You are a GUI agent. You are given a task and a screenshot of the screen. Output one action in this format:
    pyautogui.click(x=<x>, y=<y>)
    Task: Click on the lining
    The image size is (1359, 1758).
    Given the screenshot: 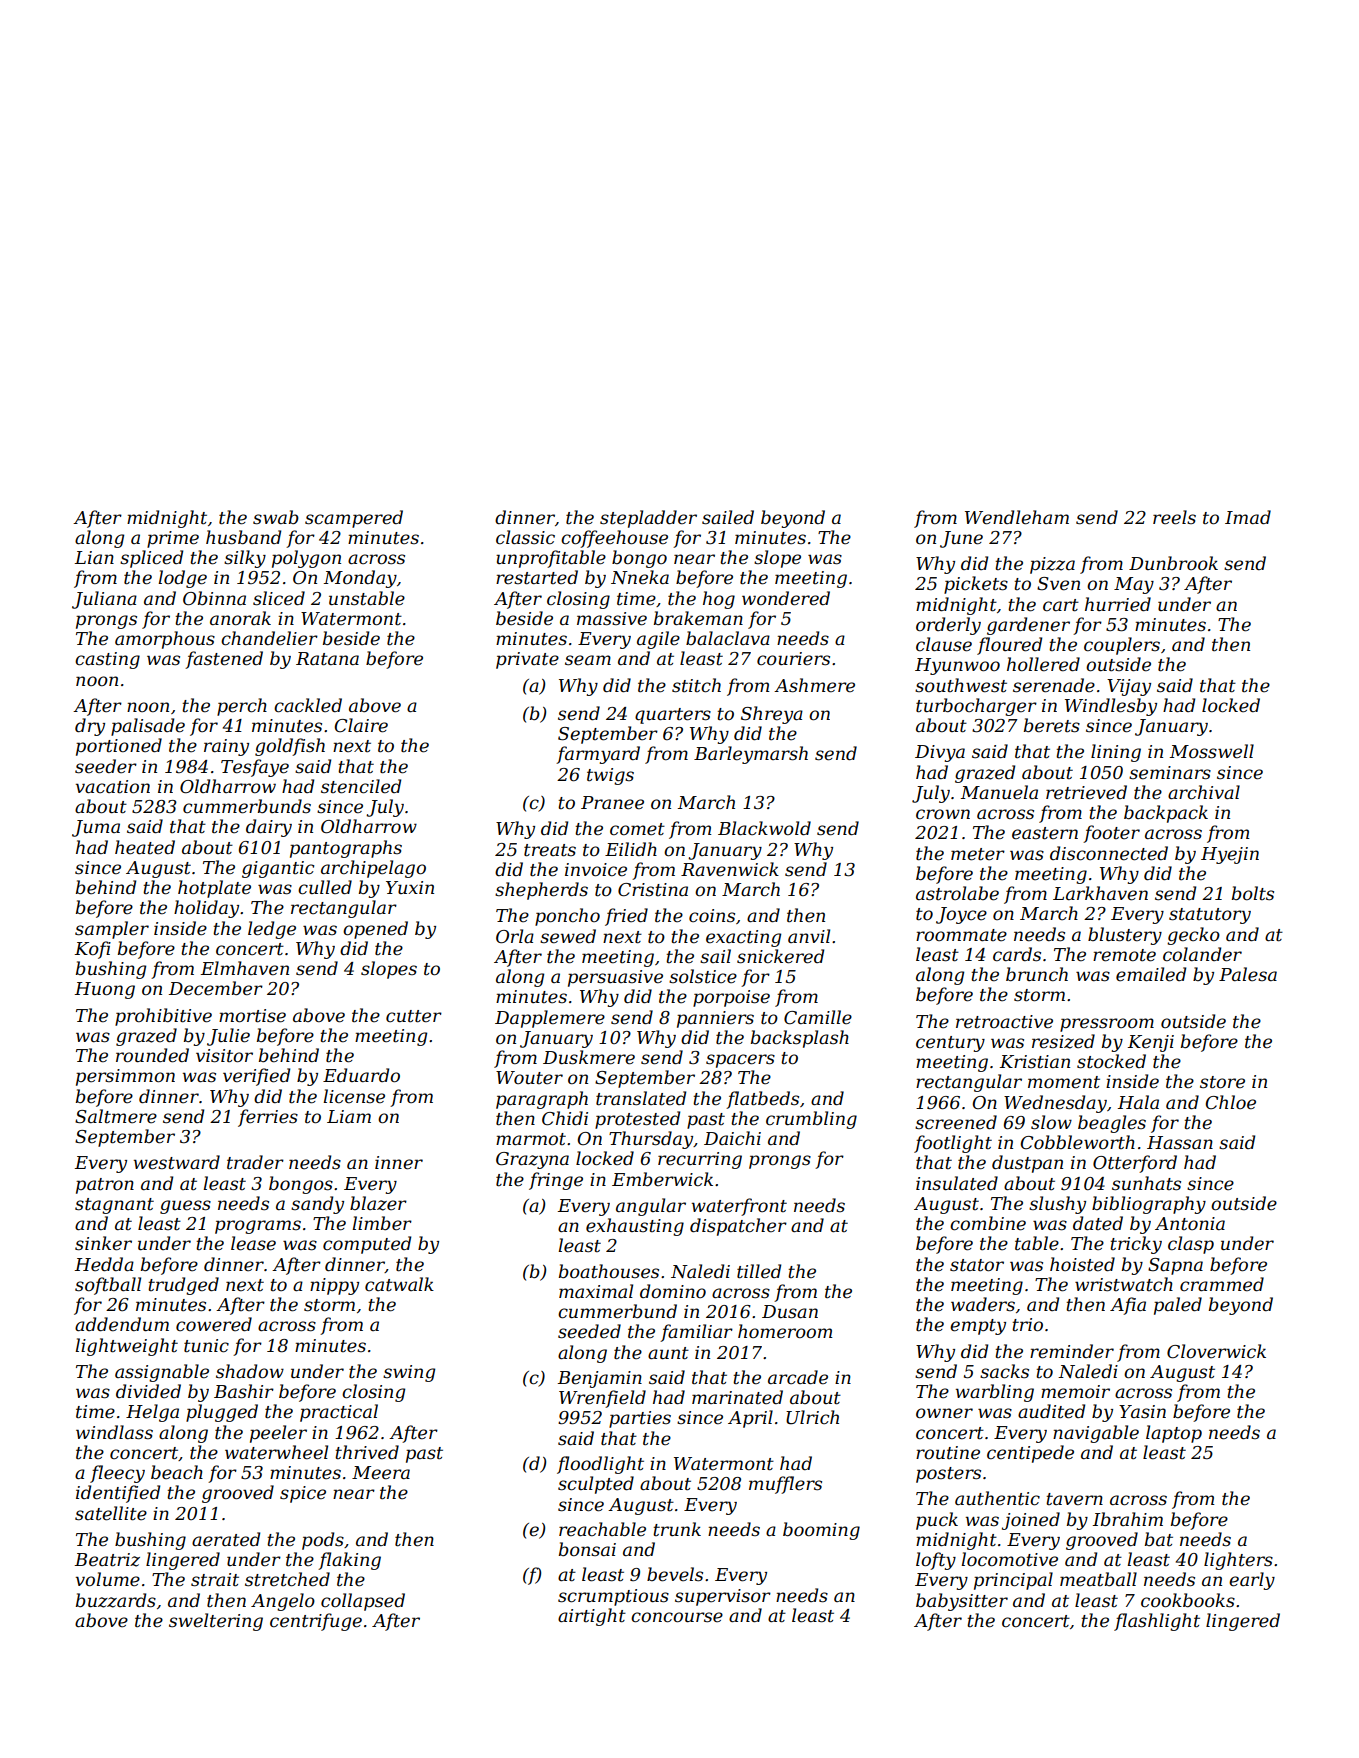 What is the action you would take?
    pyautogui.click(x=1116, y=753)
